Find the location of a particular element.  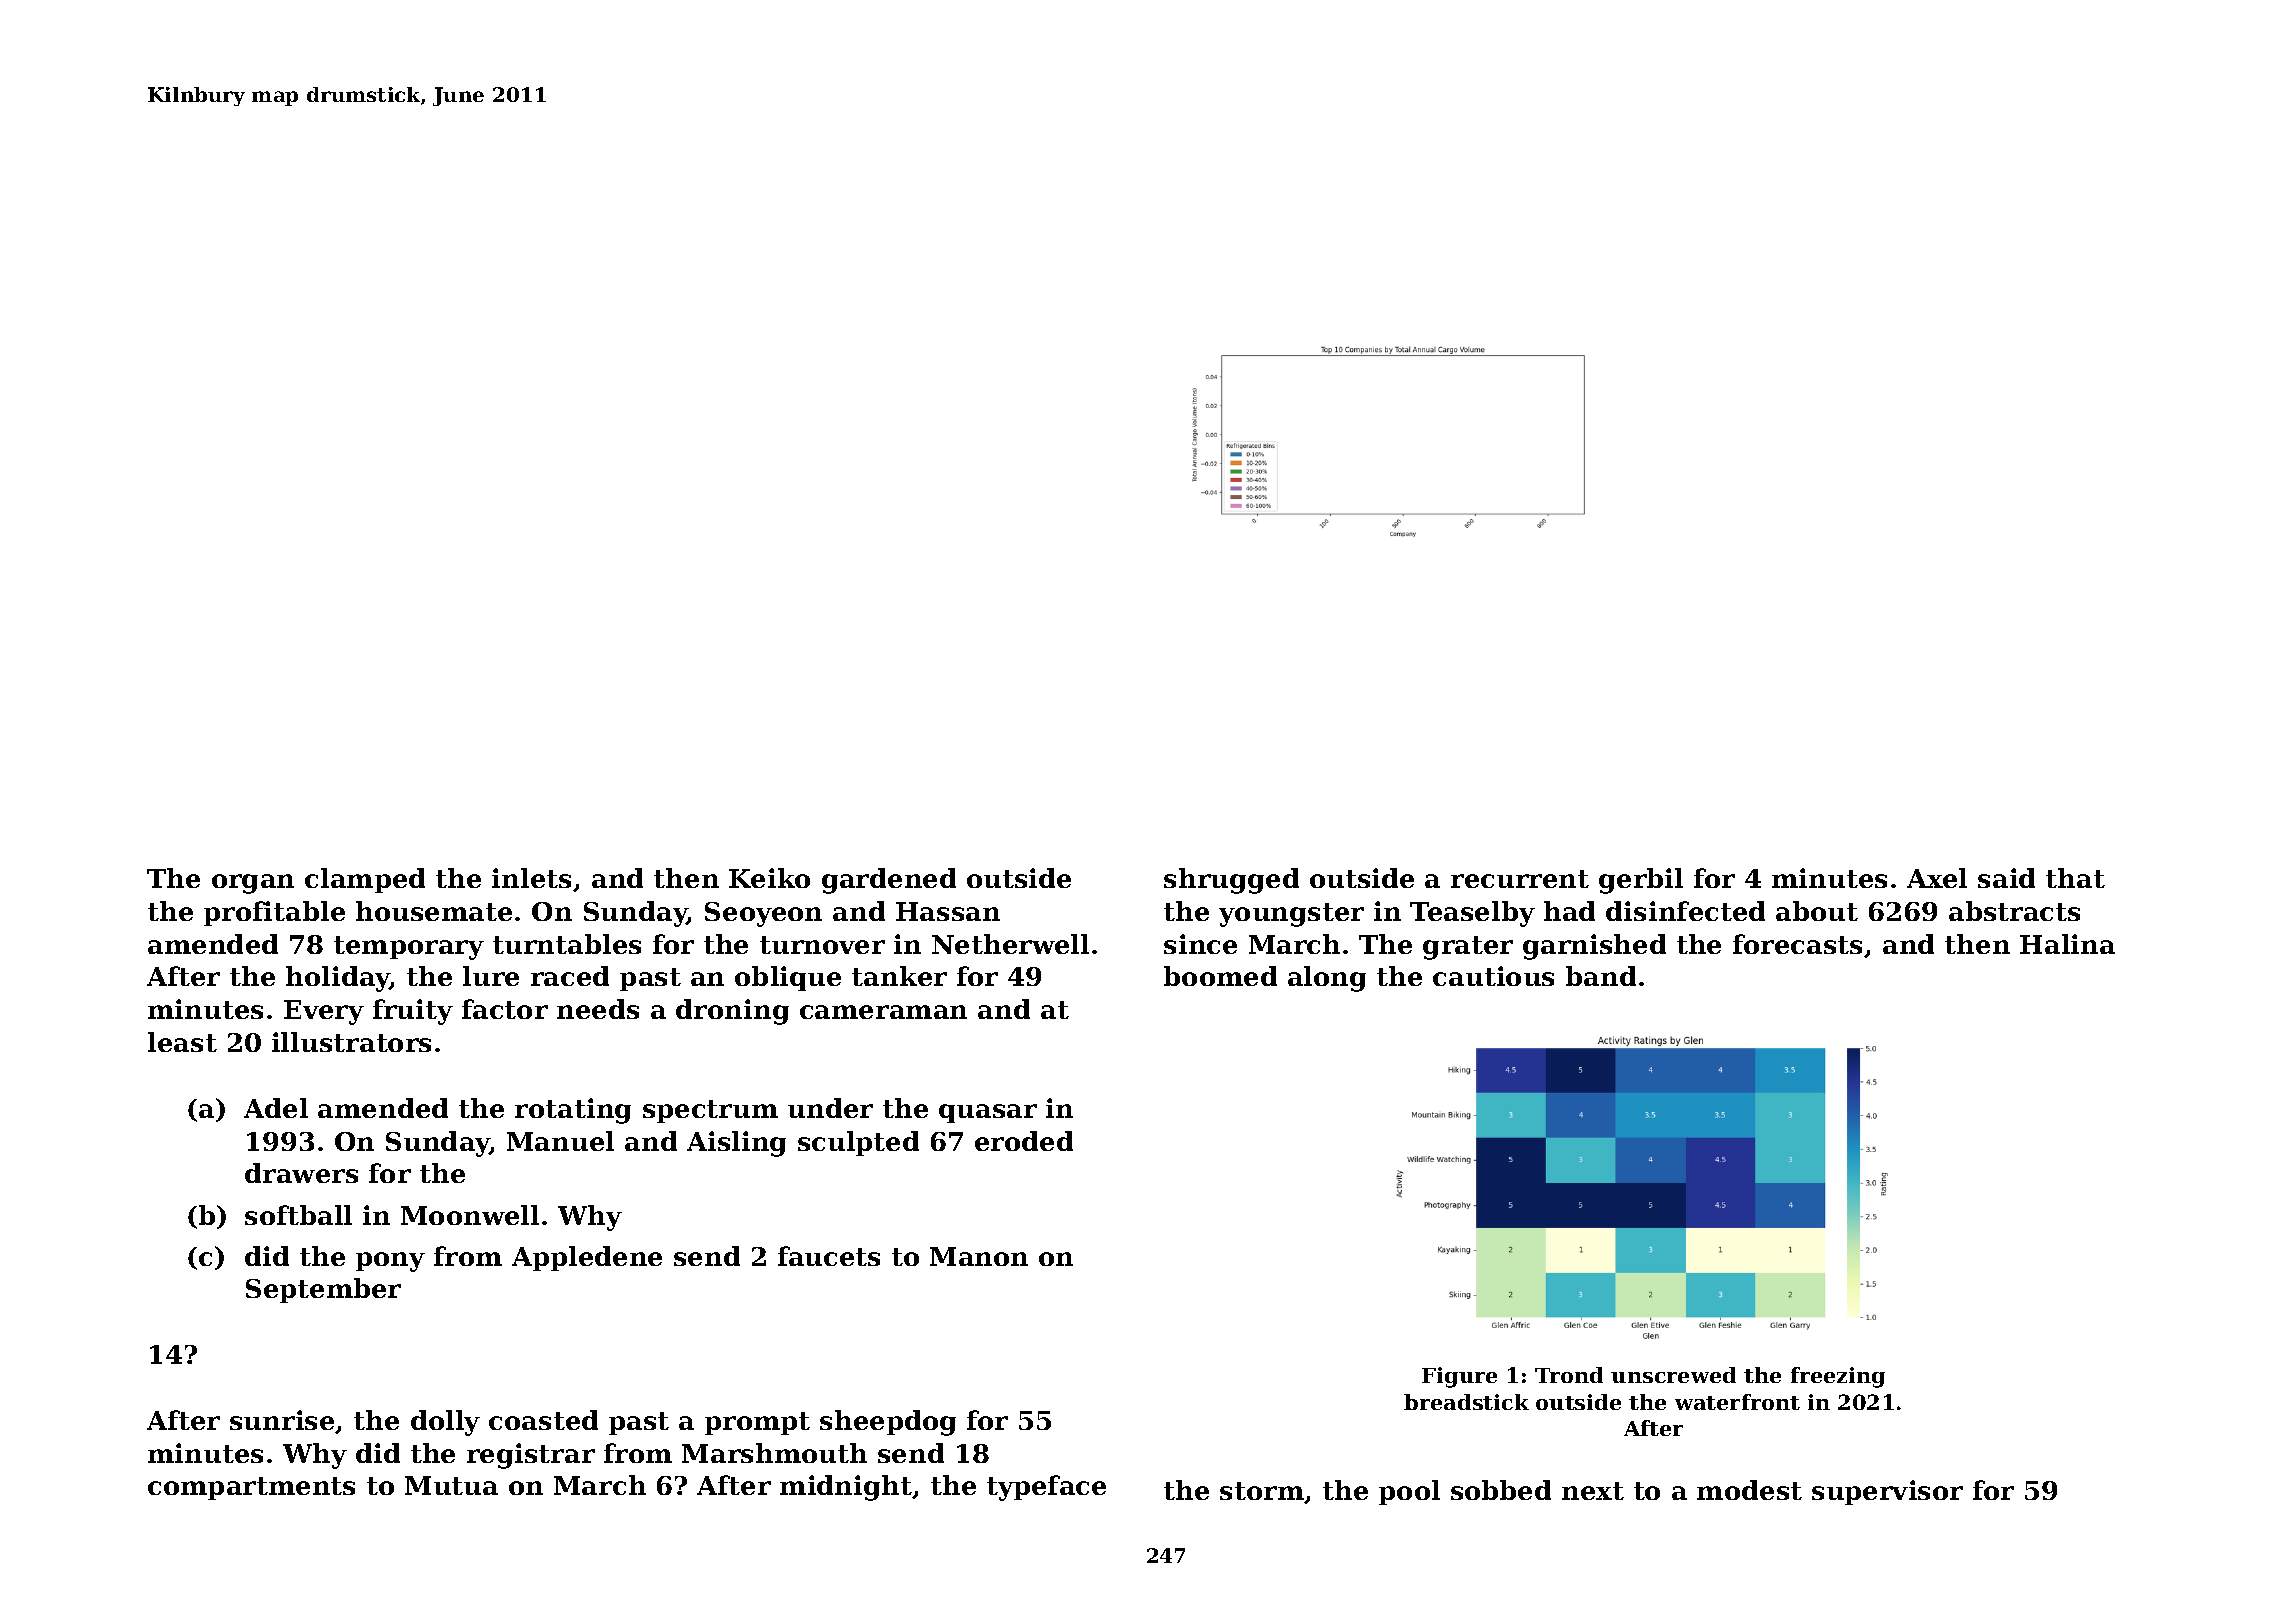

Hassan is located at coordinates (948, 911).
